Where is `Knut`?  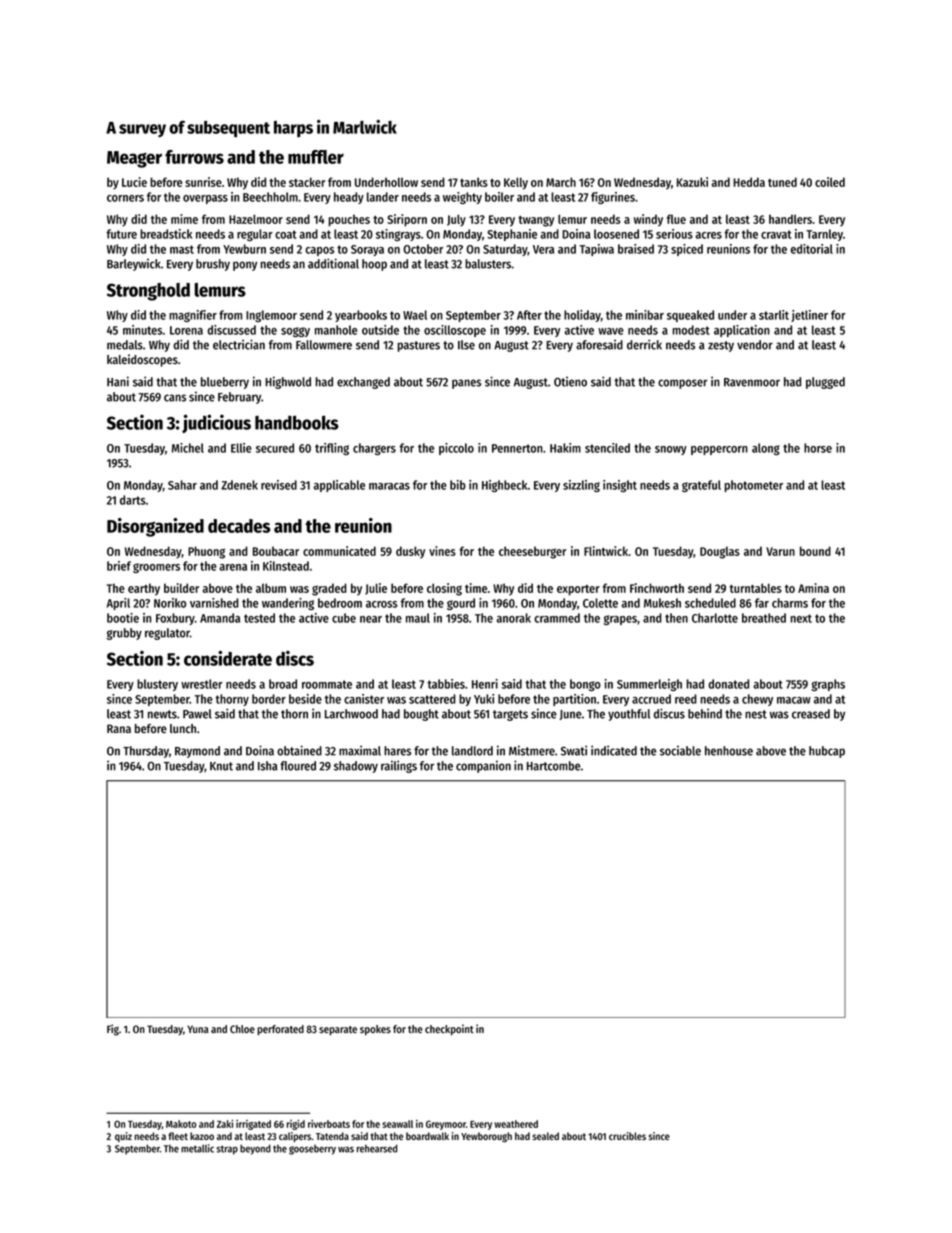
Knut is located at coordinates (221, 766).
